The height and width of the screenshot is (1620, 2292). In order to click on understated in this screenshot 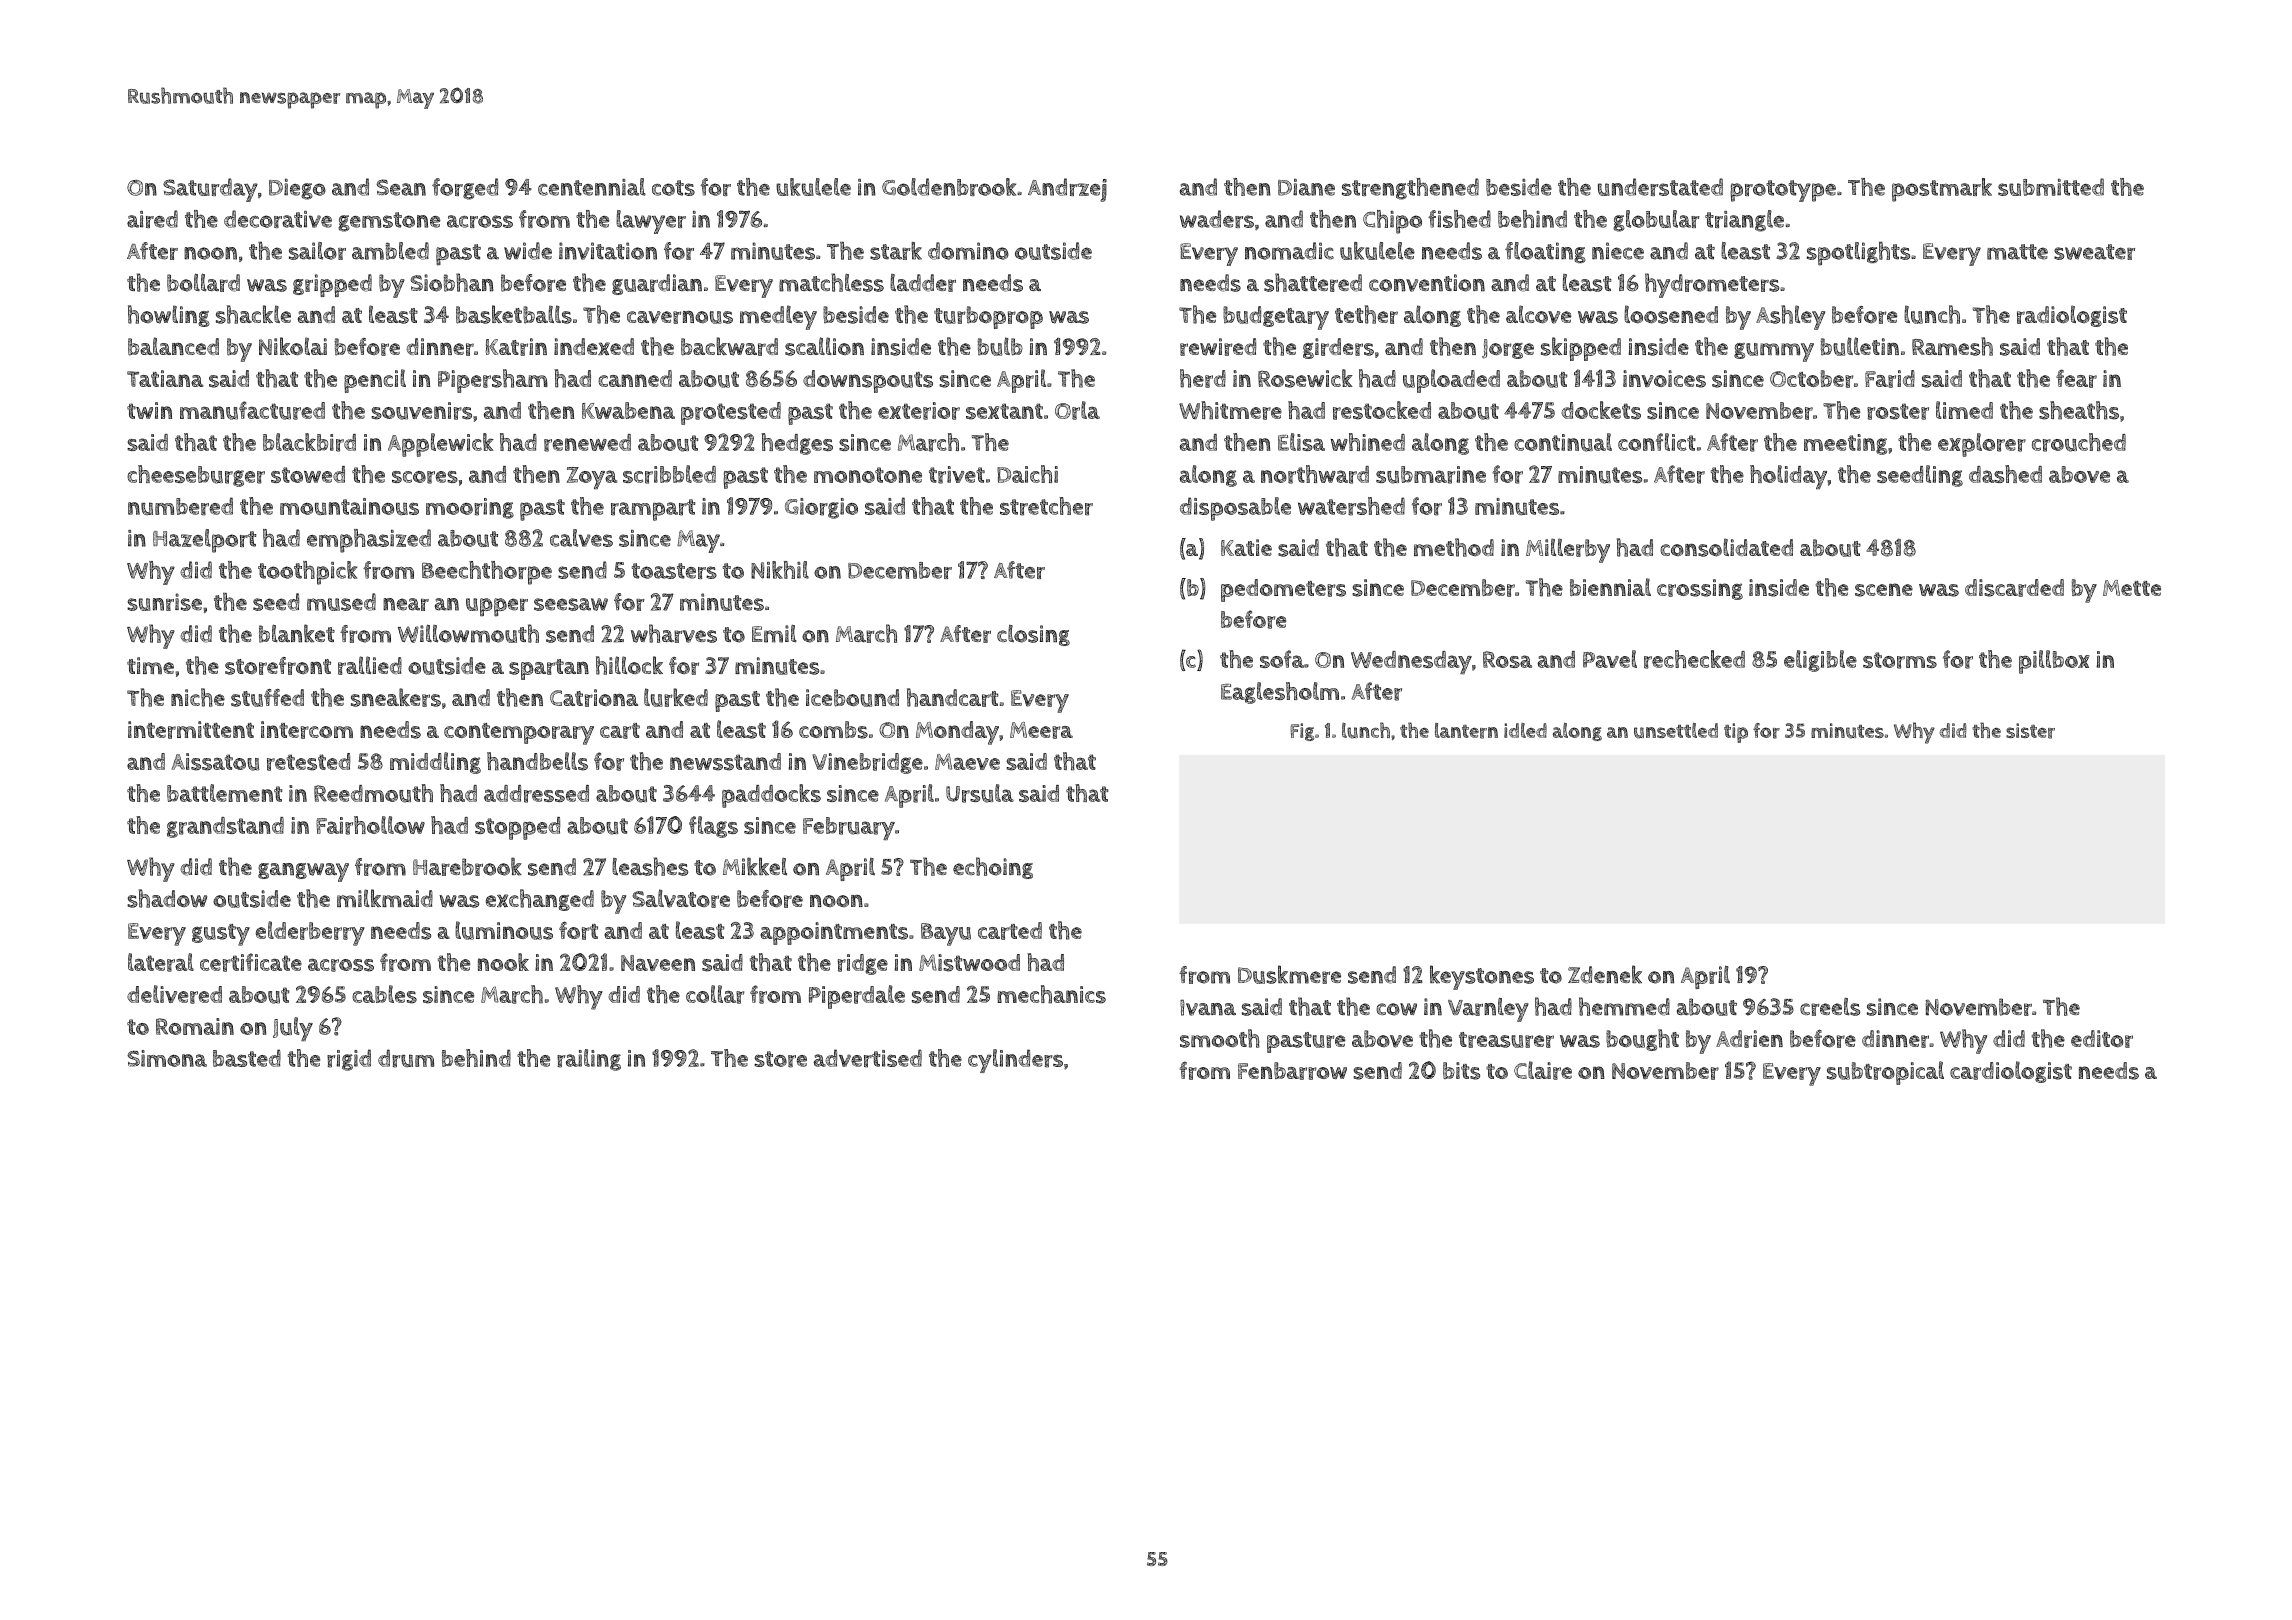, I will do `click(1660, 187)`.
